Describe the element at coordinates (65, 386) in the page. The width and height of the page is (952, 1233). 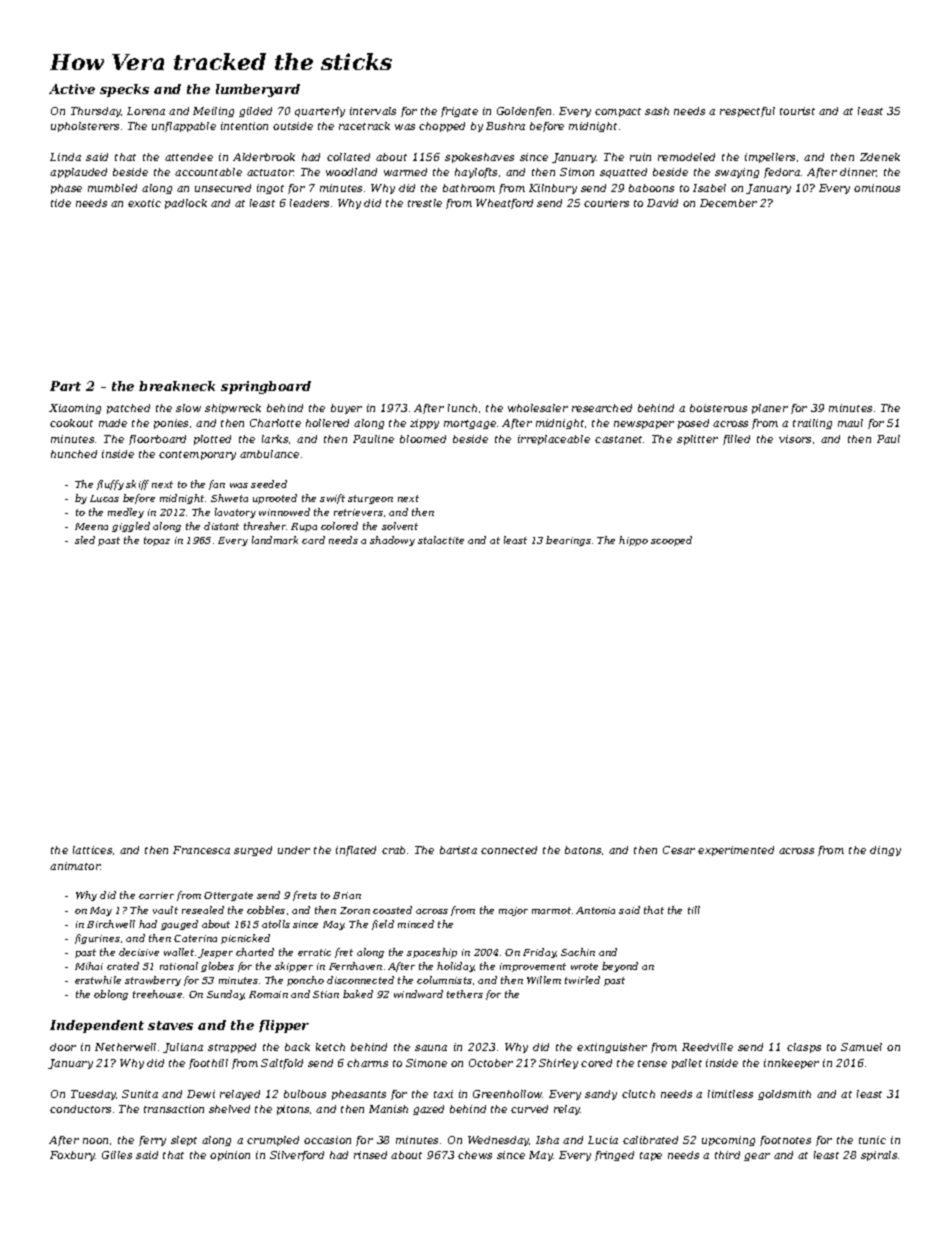
I see `Part` at that location.
